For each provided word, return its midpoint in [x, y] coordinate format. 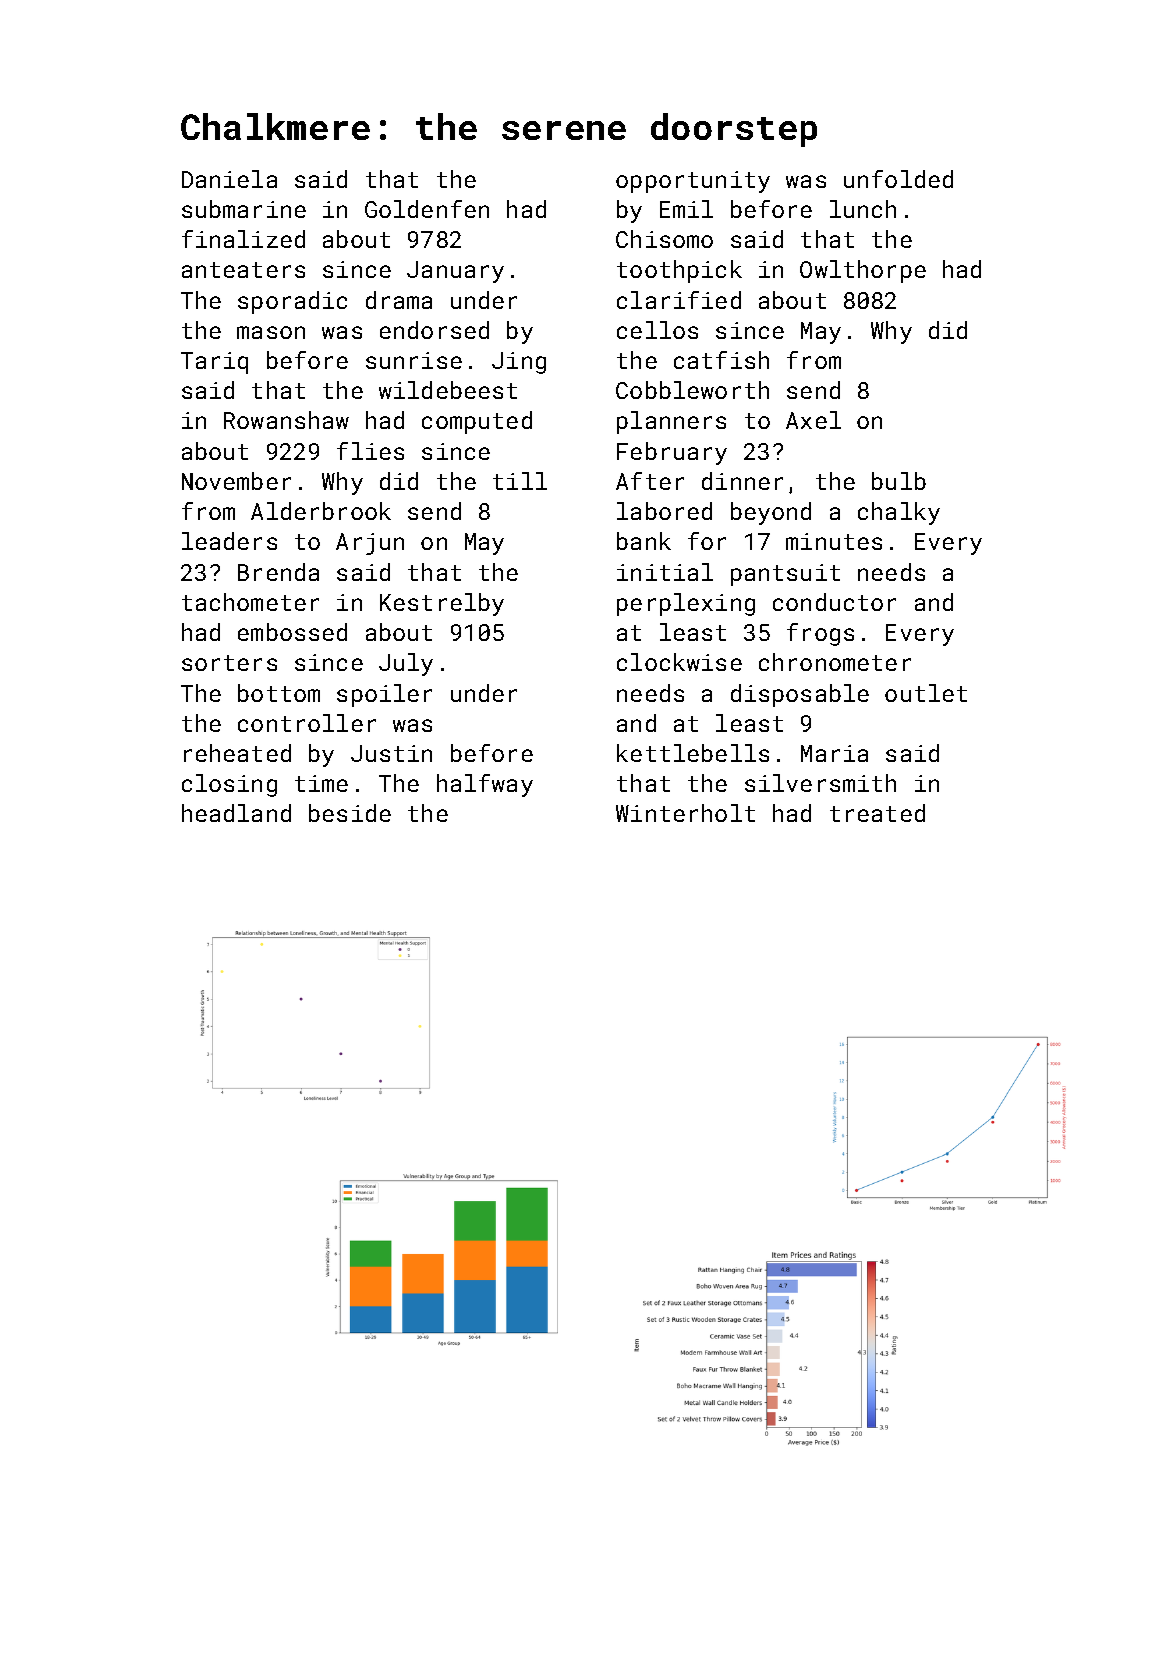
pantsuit [785, 575]
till [520, 481]
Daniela [229, 179]
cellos [657, 330]
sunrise [414, 360]
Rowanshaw [286, 420]
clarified [679, 300]
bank [644, 541]
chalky [899, 513]
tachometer [250, 602]
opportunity [693, 182]
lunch [863, 209]
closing [229, 785]
